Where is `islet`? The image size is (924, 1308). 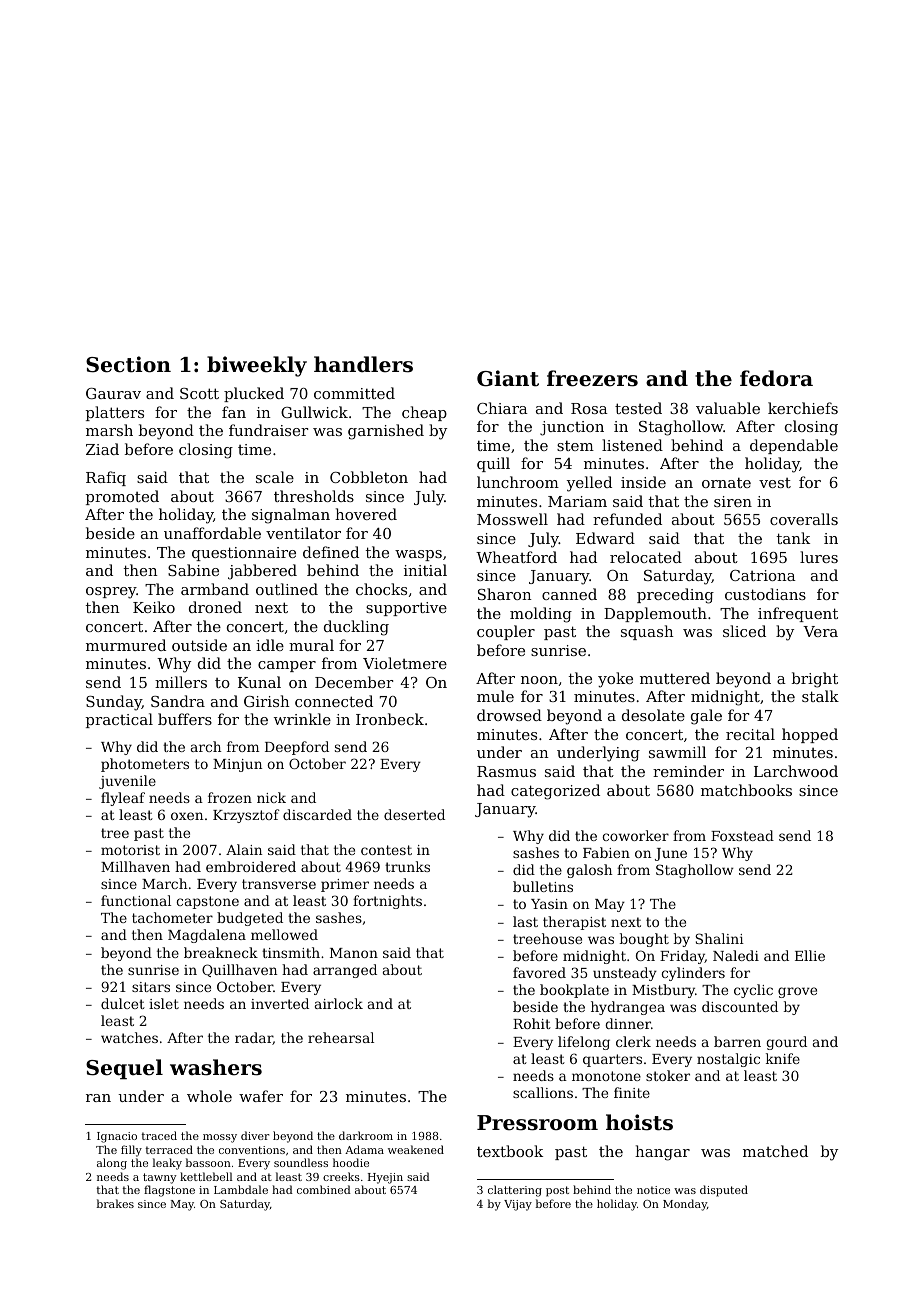 islet is located at coordinates (164, 1003).
